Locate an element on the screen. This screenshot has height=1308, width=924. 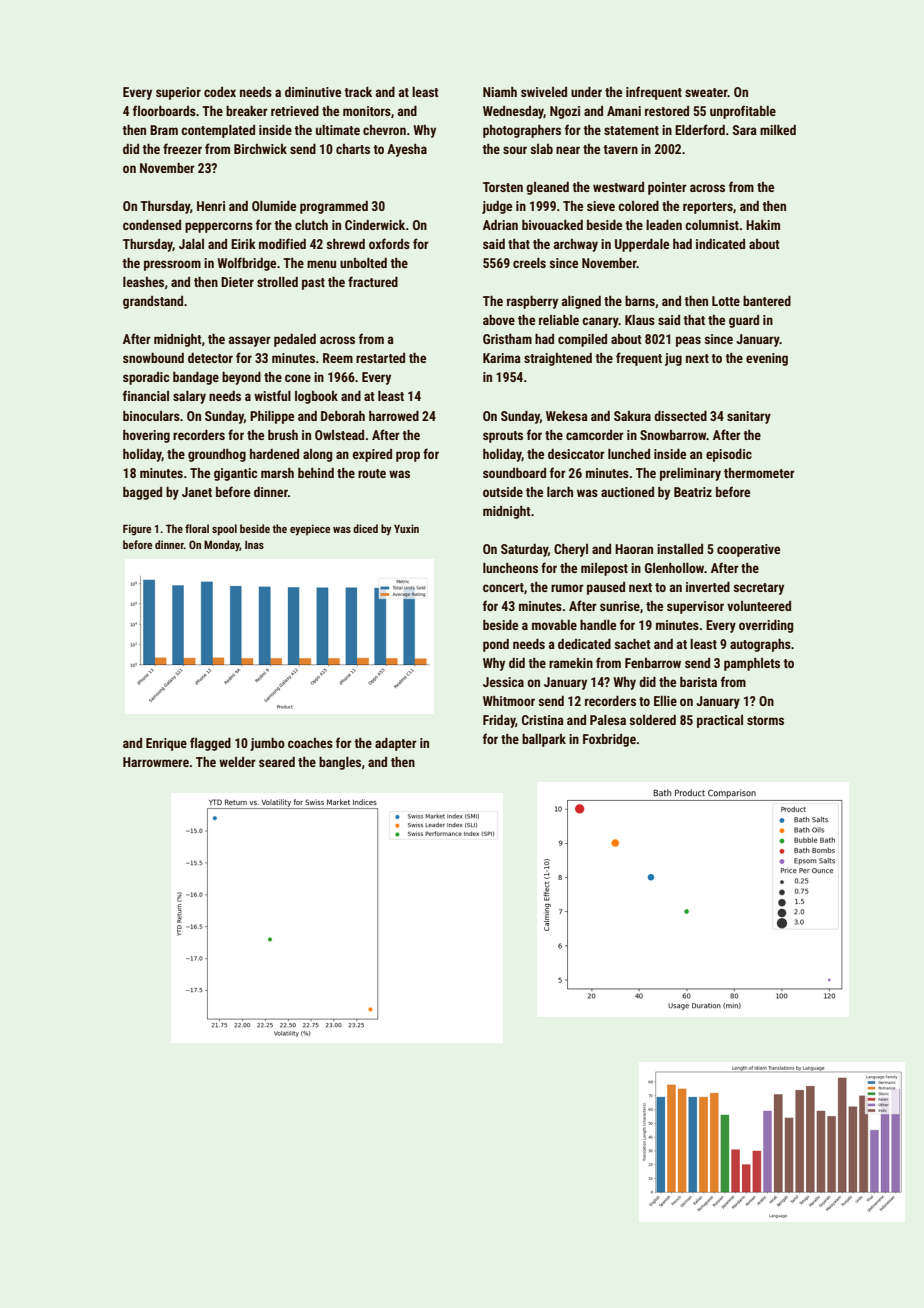
Enrique is located at coordinates (166, 744).
